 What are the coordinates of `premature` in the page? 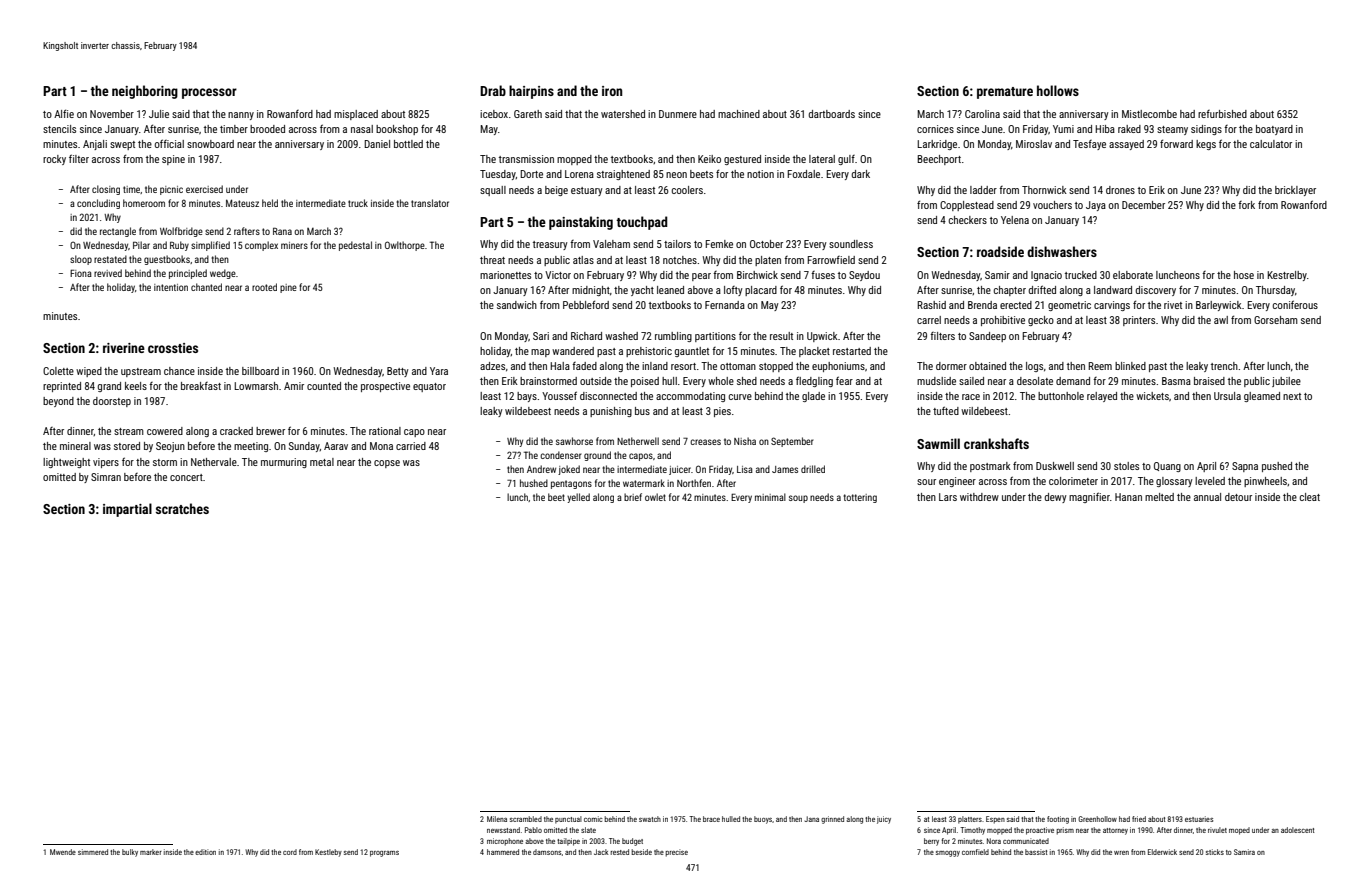 It's located at (1005, 93).
